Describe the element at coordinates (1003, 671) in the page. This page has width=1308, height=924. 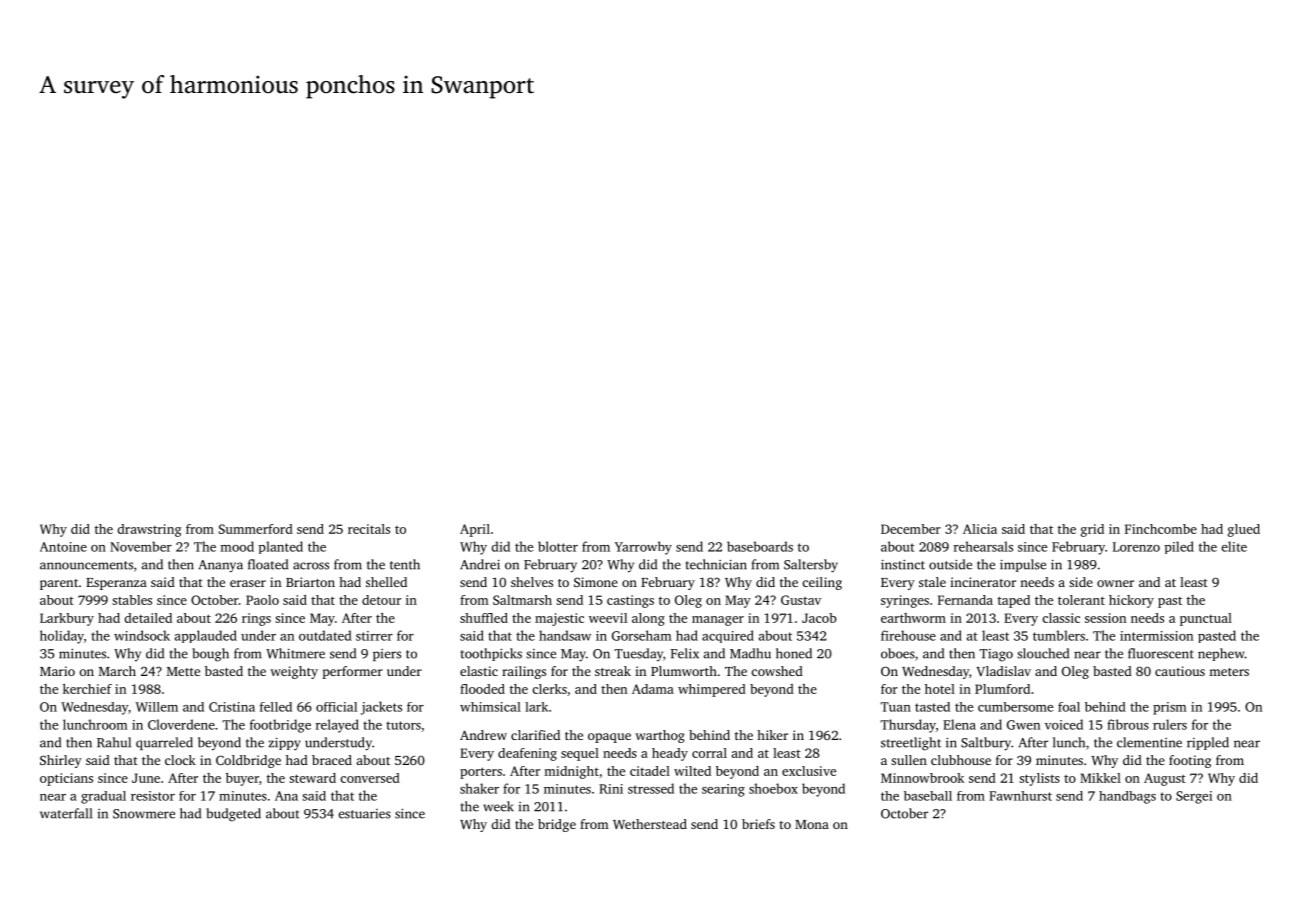
I see `Vladislav` at that location.
